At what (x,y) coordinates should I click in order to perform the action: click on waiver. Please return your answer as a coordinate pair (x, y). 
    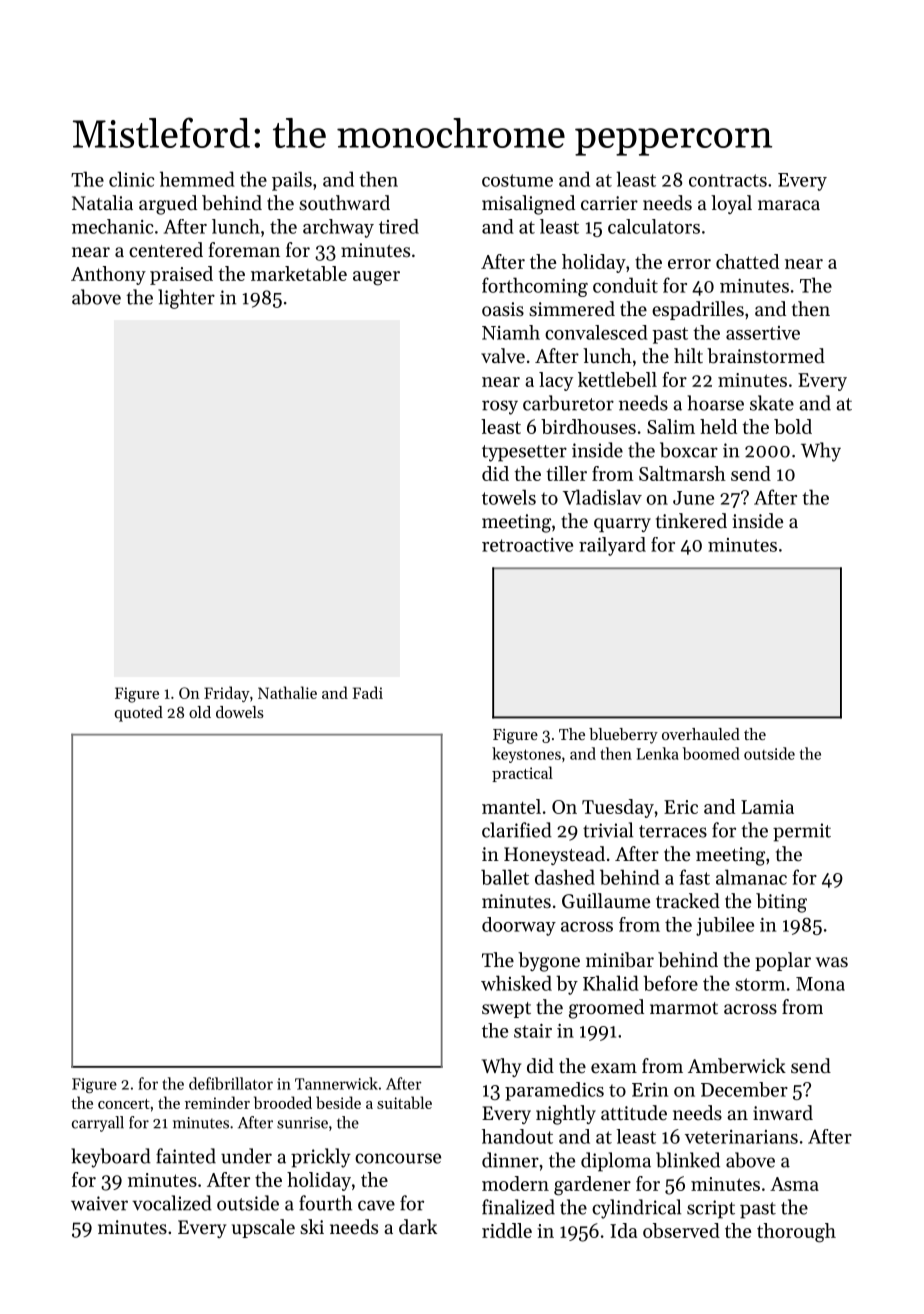
    Looking at the image, I should click on (99, 1203).
